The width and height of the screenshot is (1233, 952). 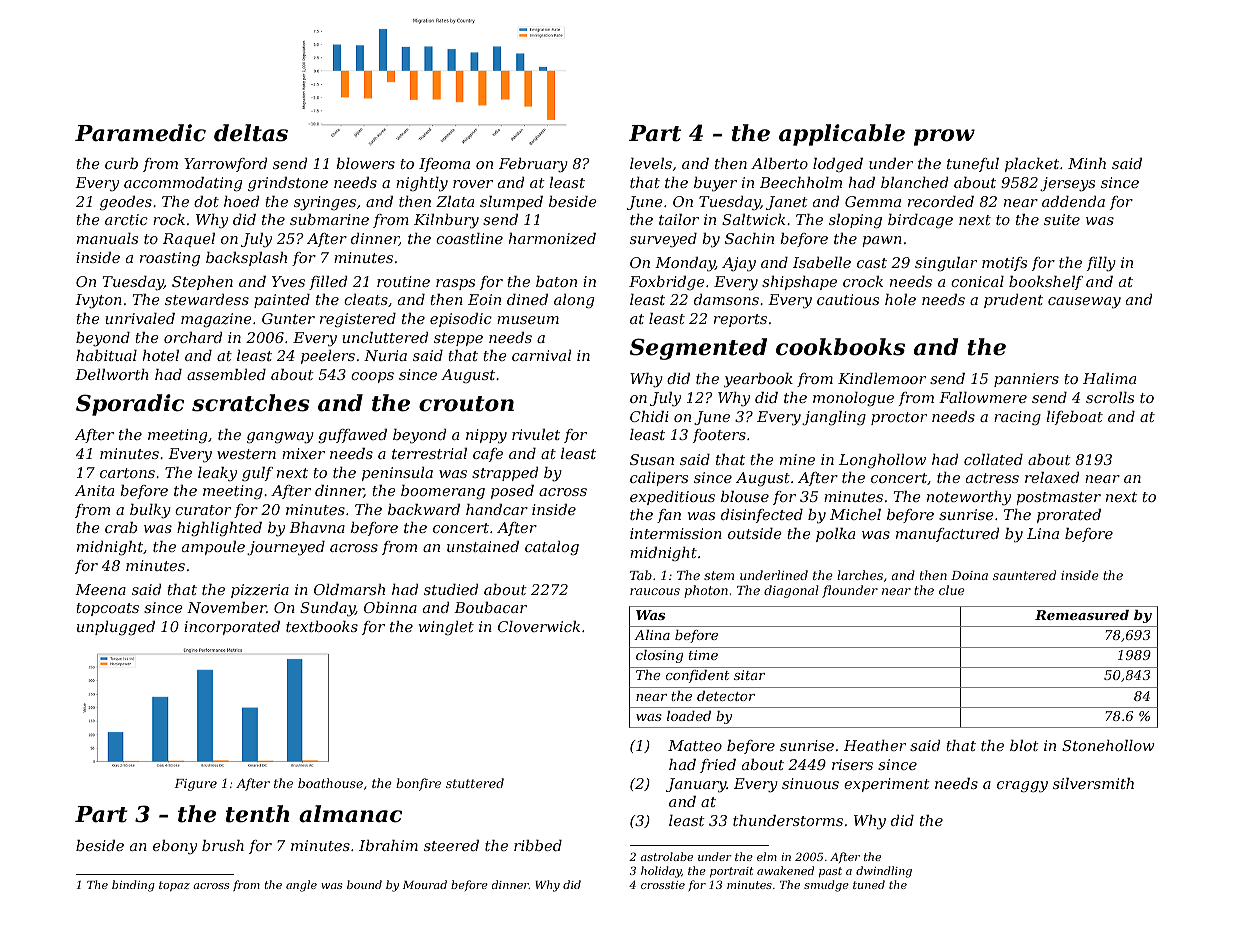 What do you see at coordinates (884, 872) in the screenshot?
I see `dwindling` at bounding box center [884, 872].
